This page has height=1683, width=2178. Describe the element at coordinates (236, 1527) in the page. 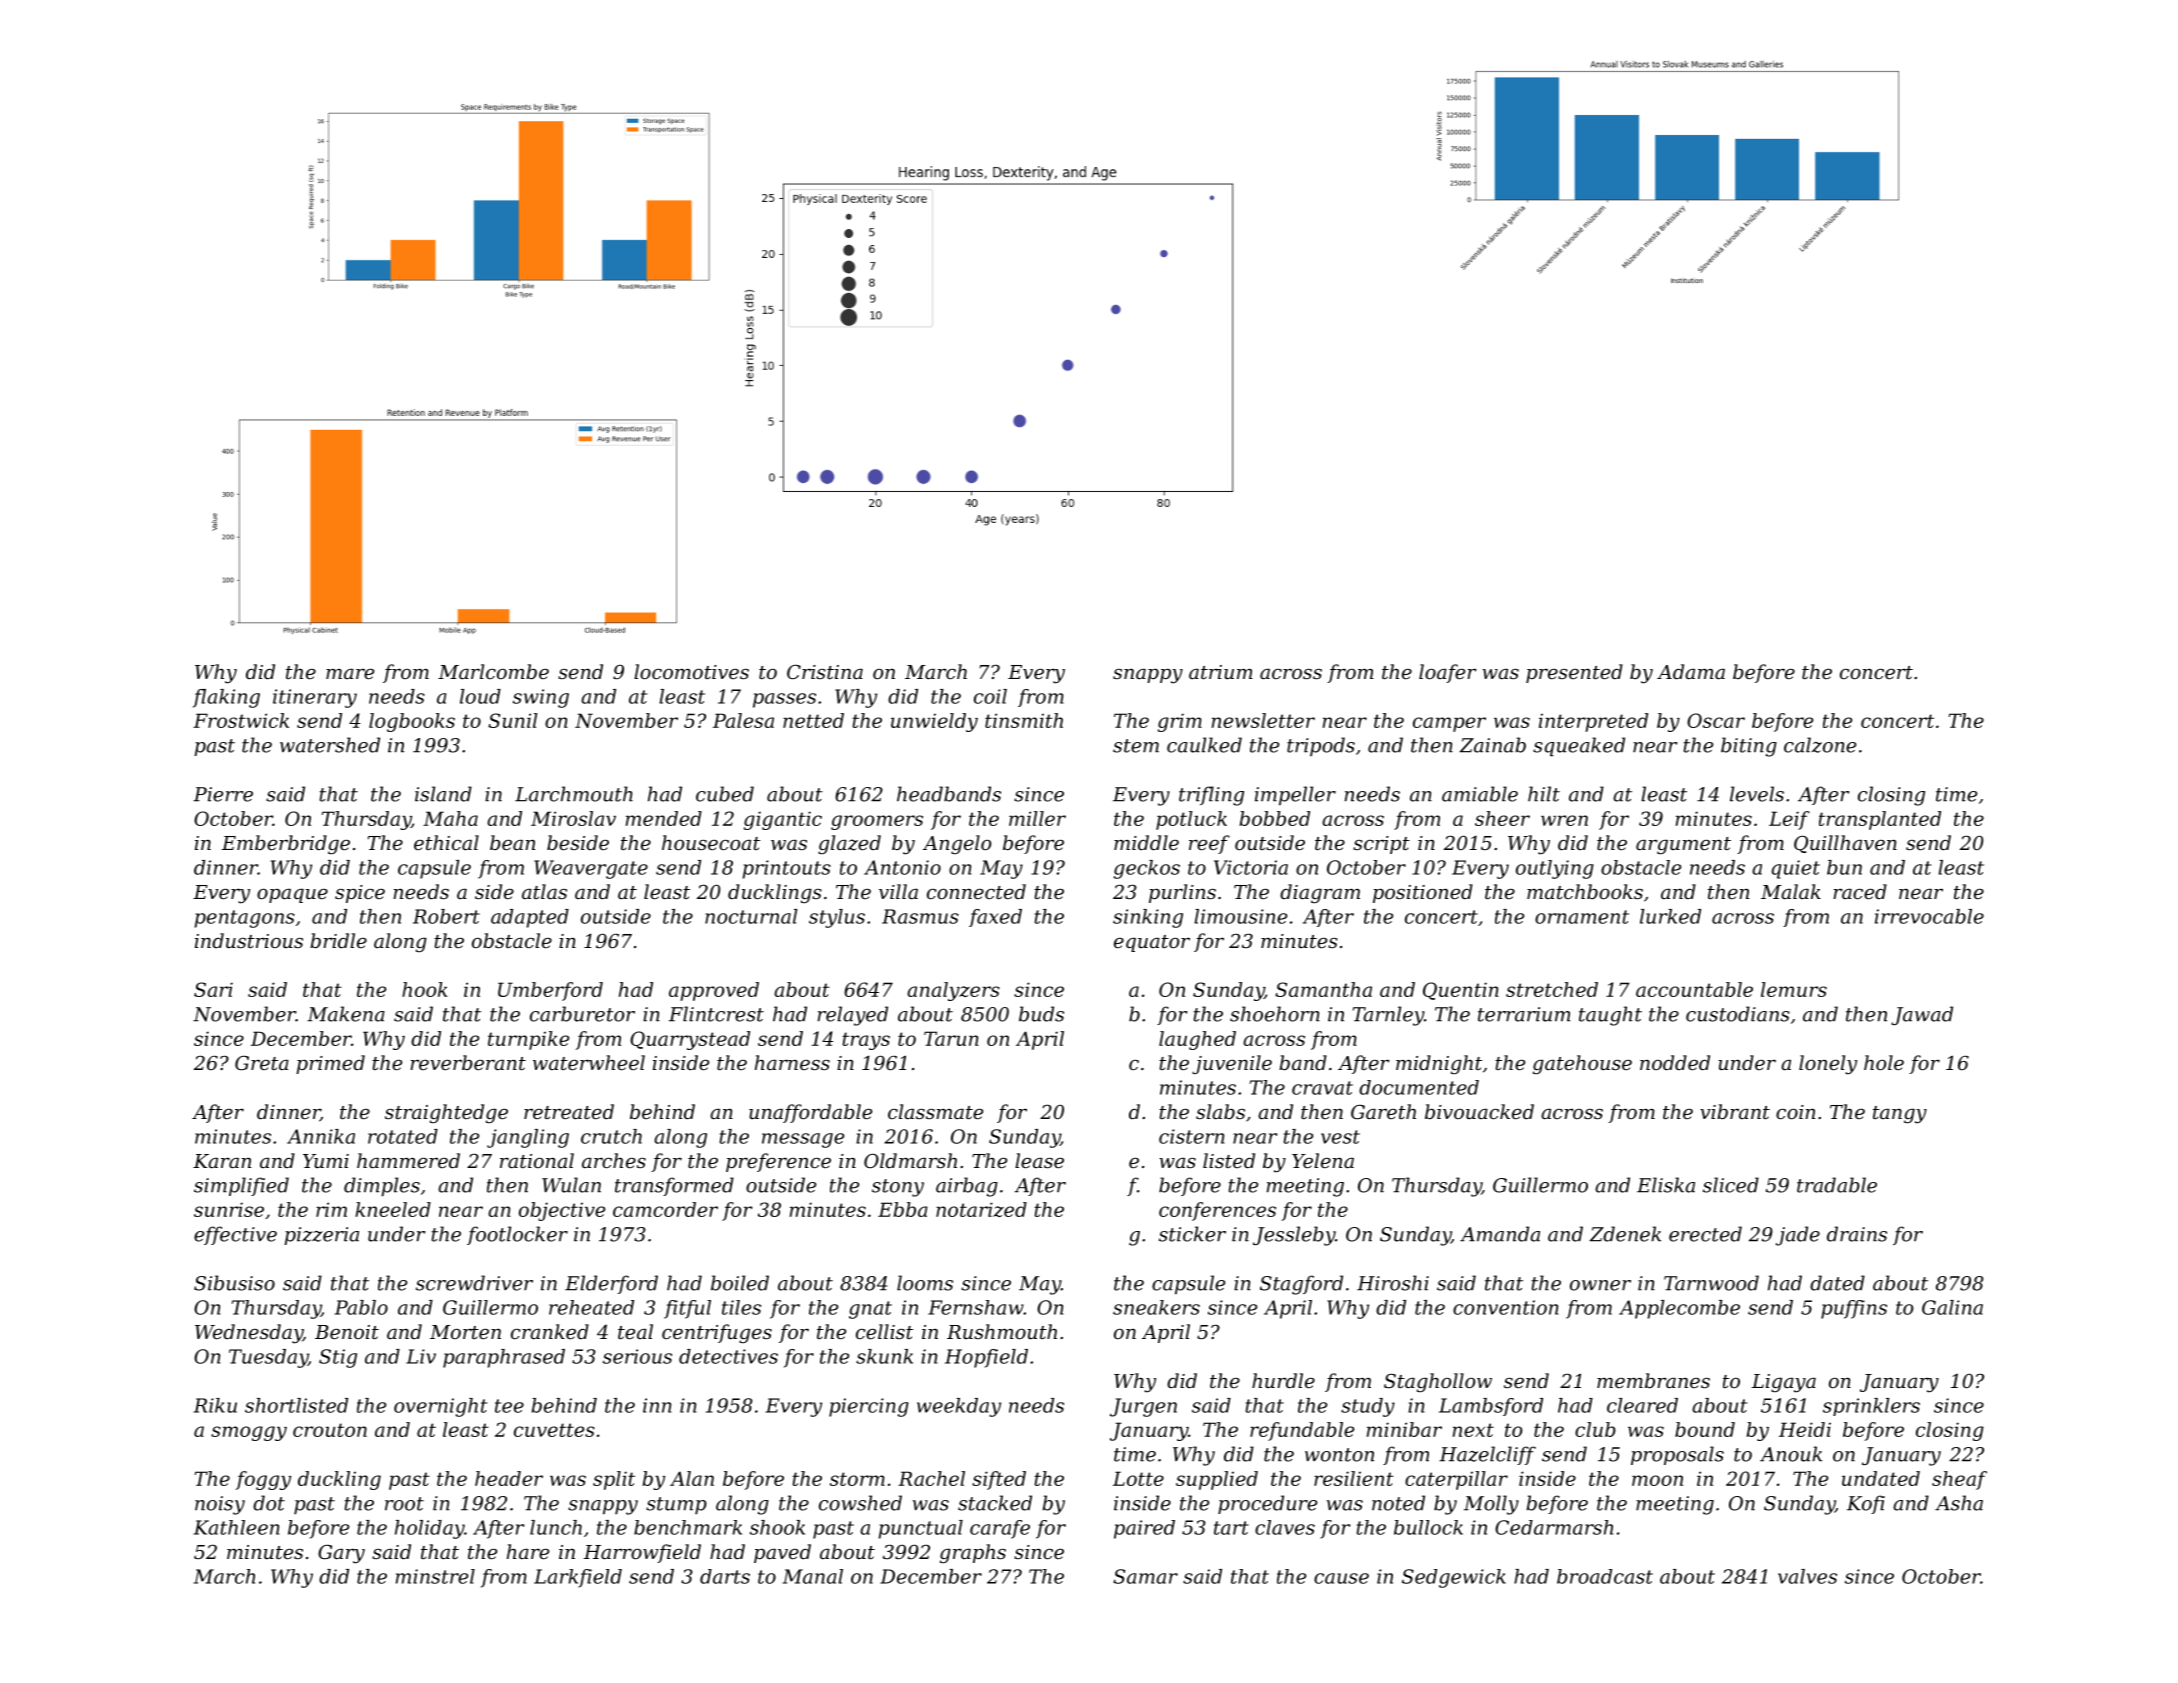

I see `Kathleen` at that location.
